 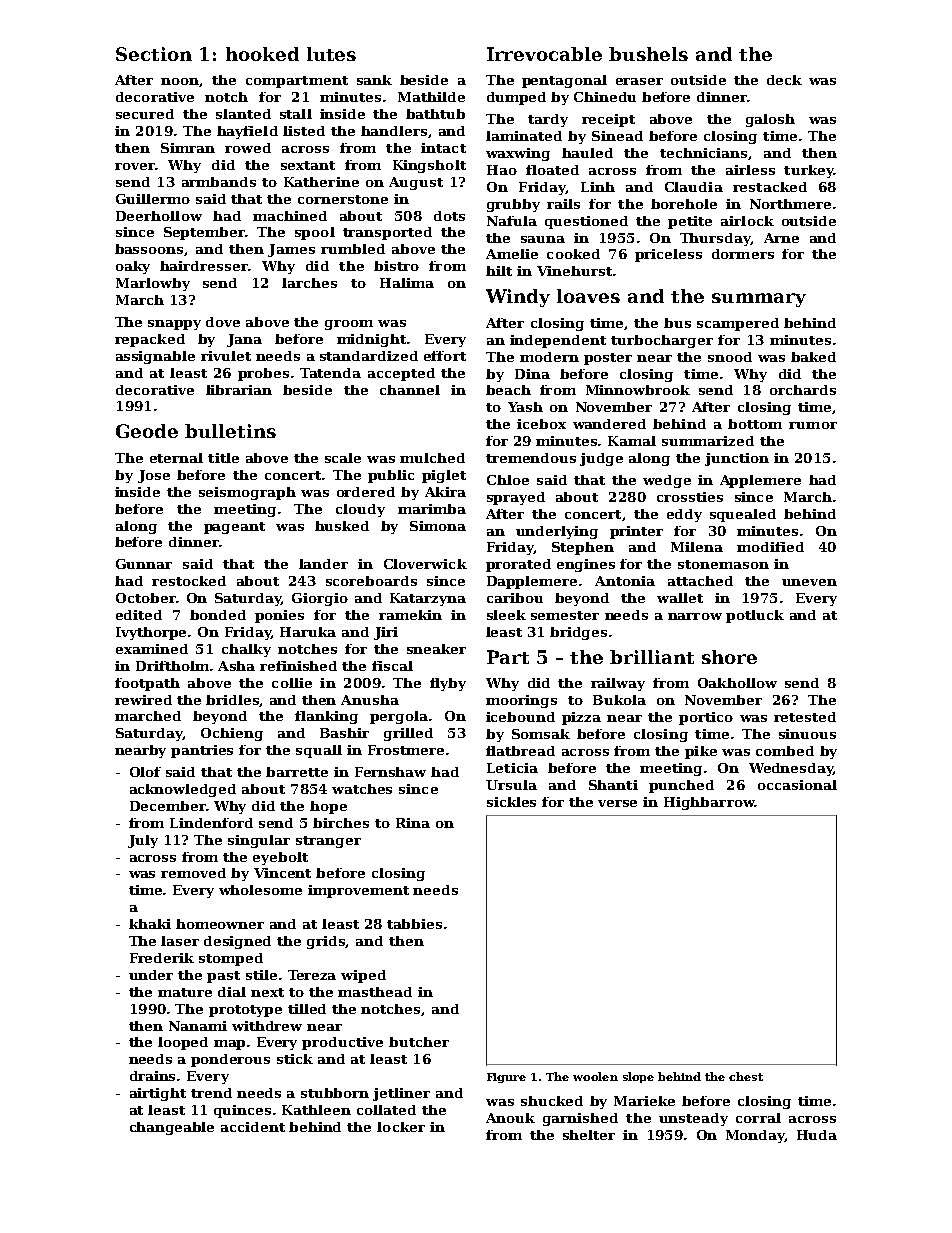 What do you see at coordinates (770, 547) in the screenshot?
I see `modified` at bounding box center [770, 547].
